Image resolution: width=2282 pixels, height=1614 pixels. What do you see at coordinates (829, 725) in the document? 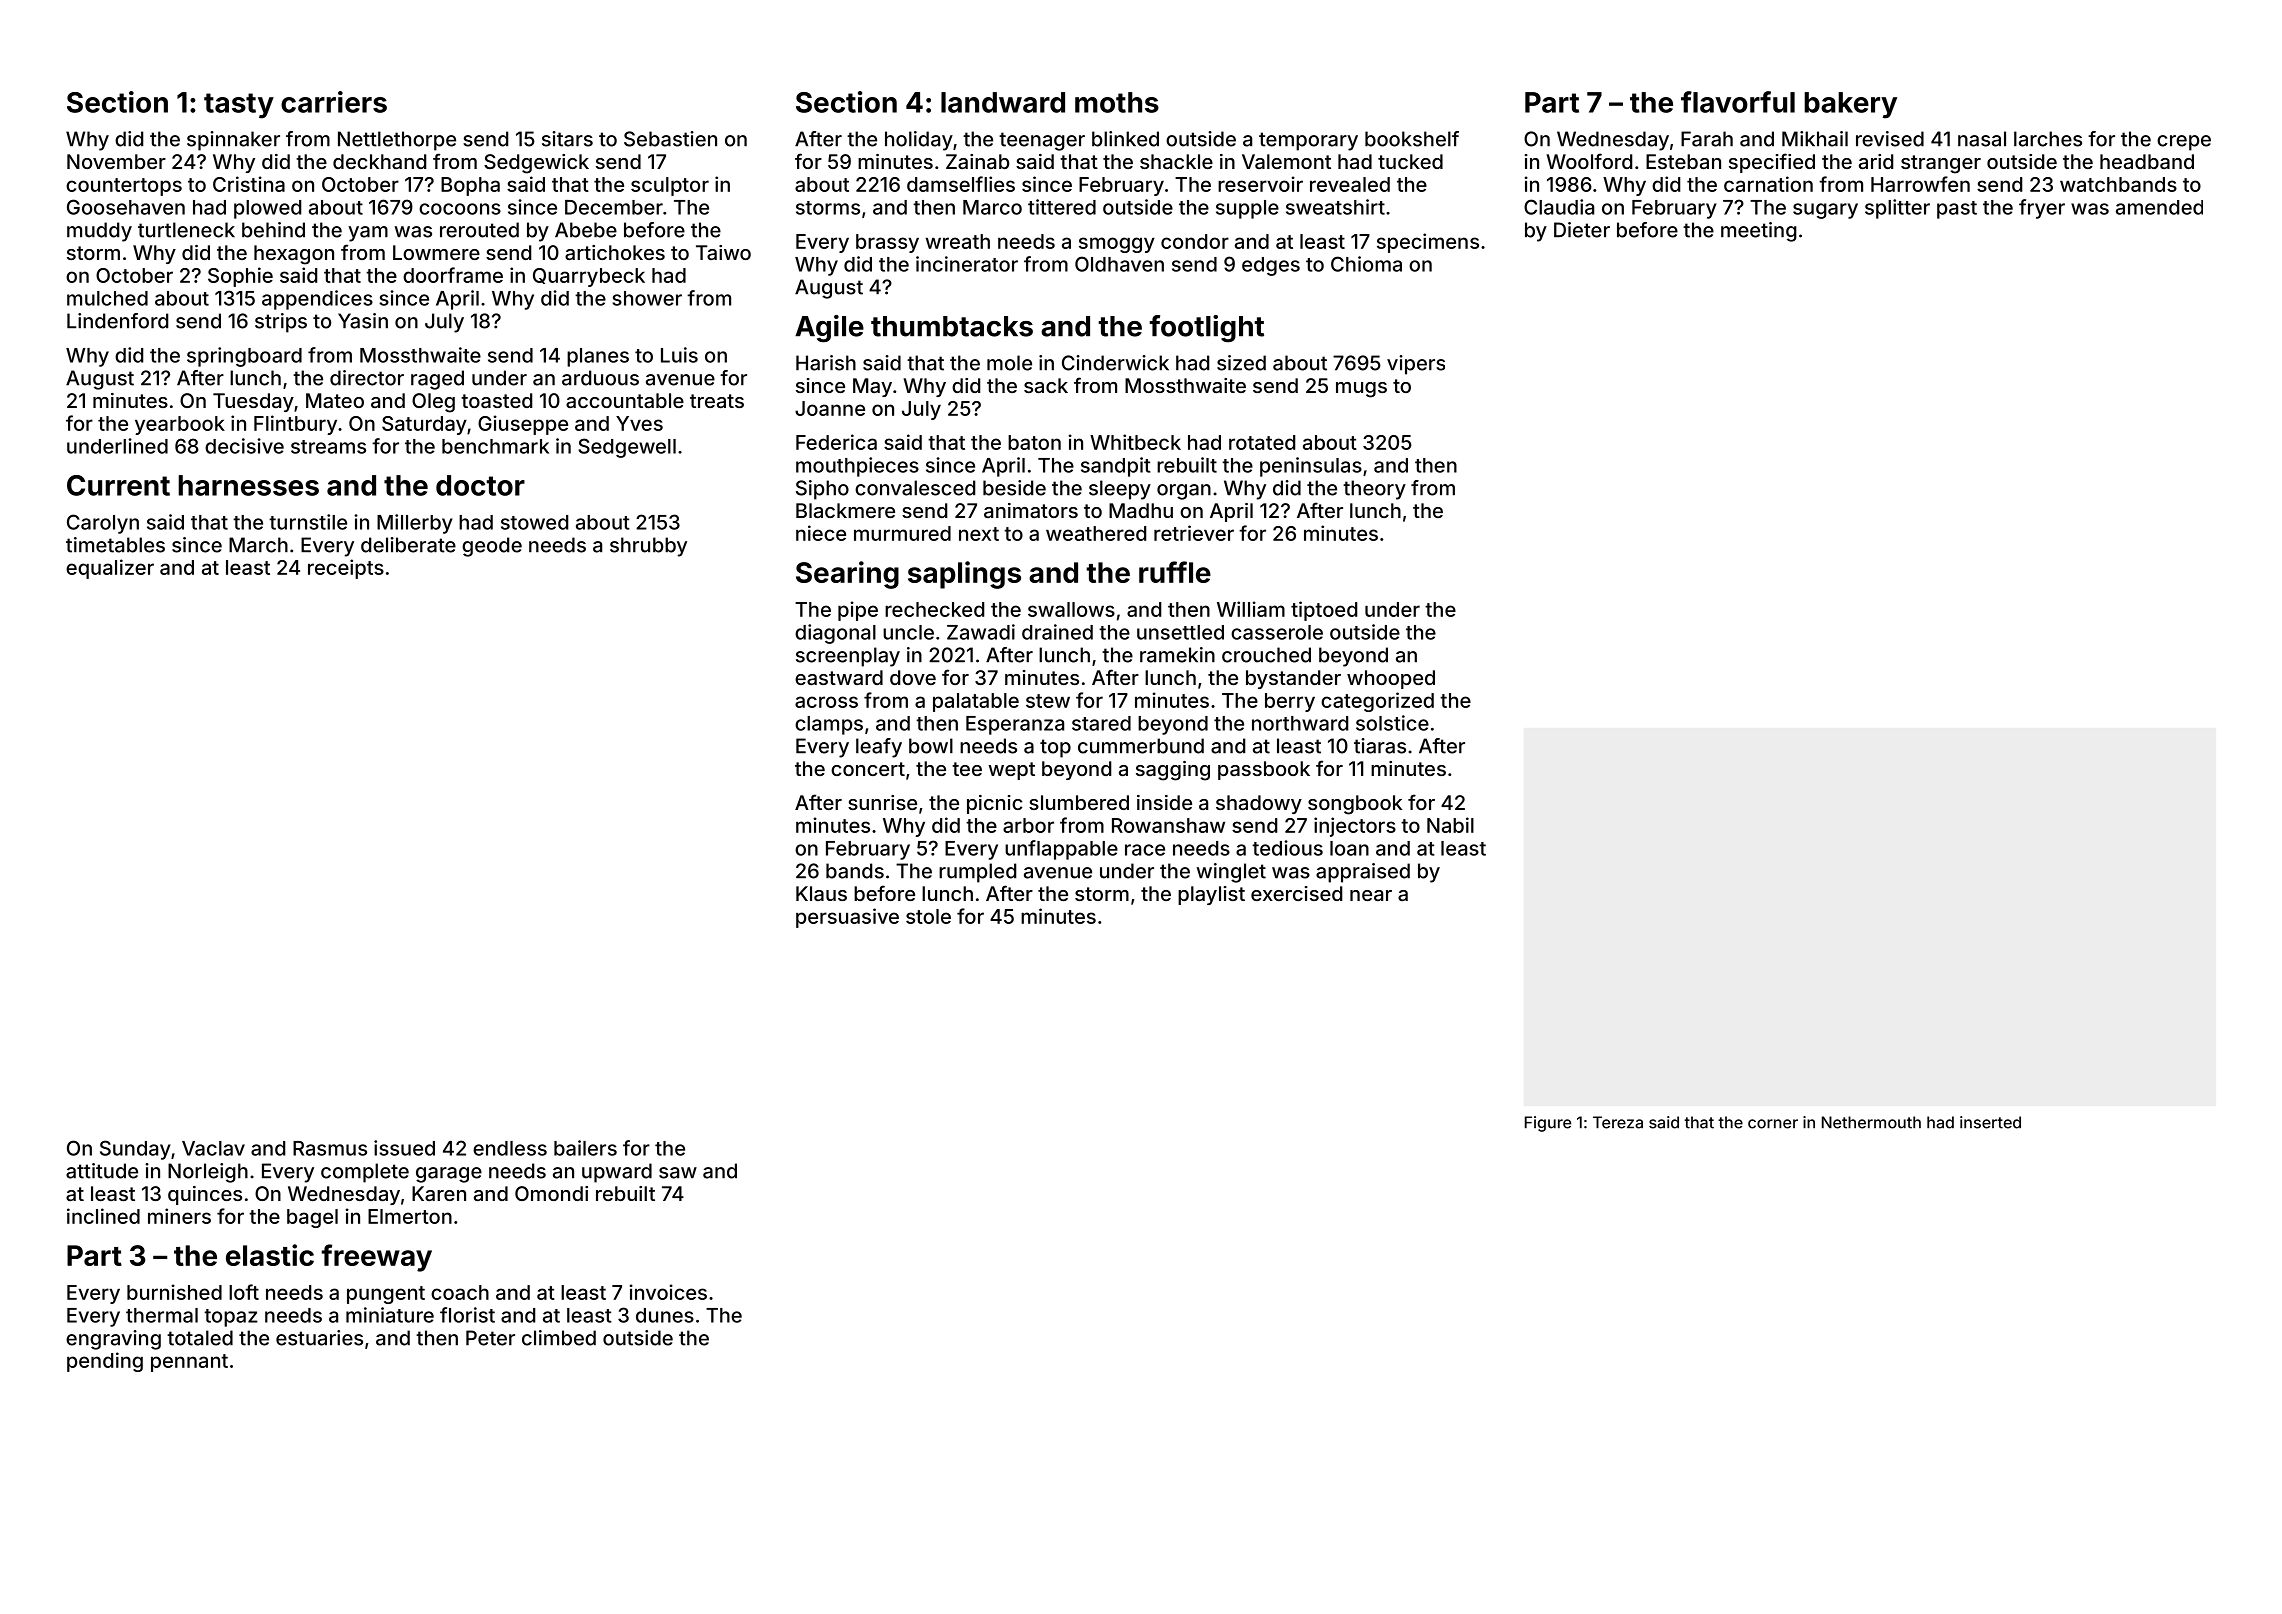
I see `clamps` at bounding box center [829, 725].
